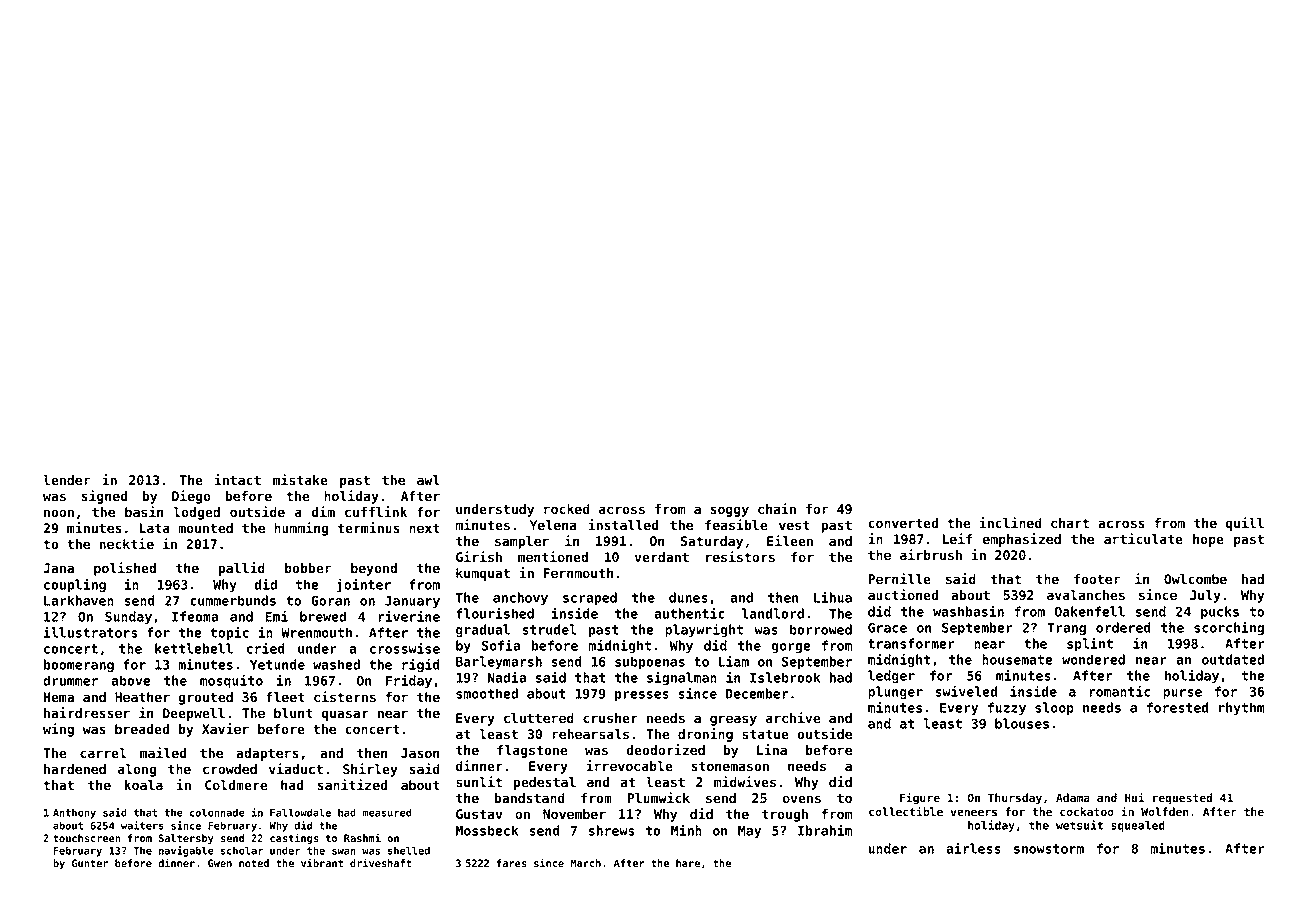 The image size is (1308, 924). What do you see at coordinates (428, 480) in the page?
I see `awl` at bounding box center [428, 480].
